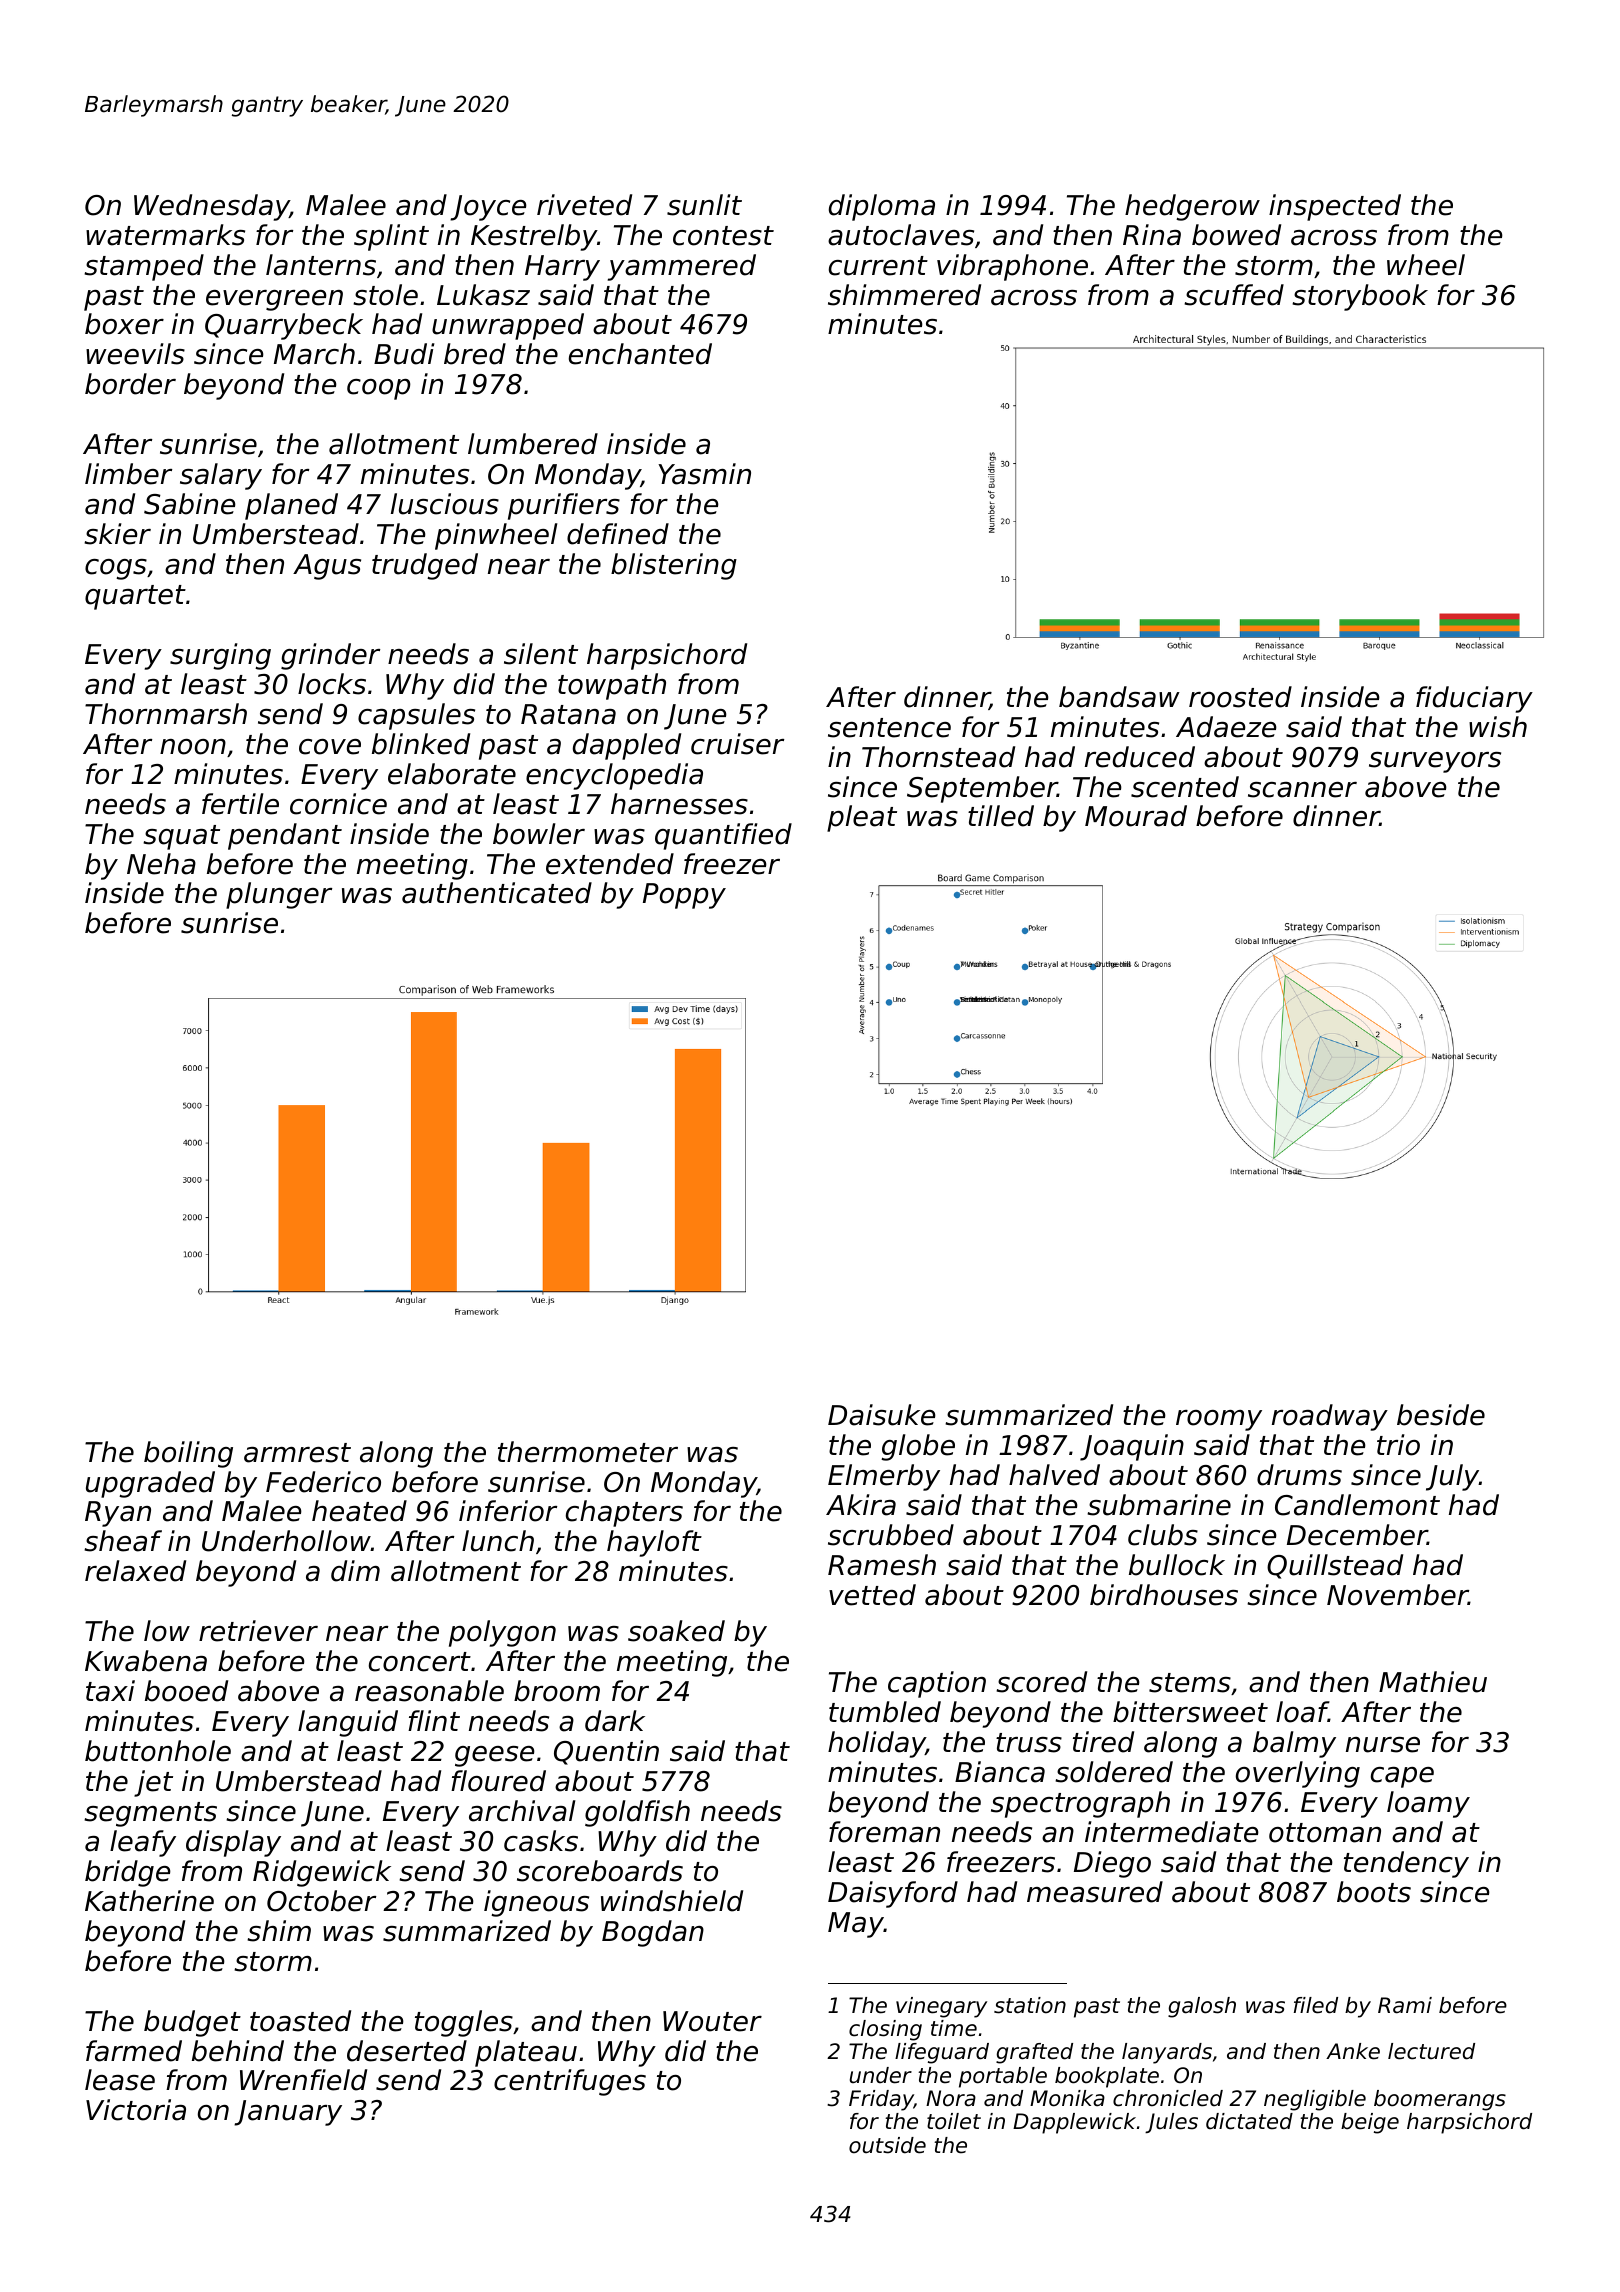  What do you see at coordinates (1435, 762) in the image?
I see `surveyors` at bounding box center [1435, 762].
